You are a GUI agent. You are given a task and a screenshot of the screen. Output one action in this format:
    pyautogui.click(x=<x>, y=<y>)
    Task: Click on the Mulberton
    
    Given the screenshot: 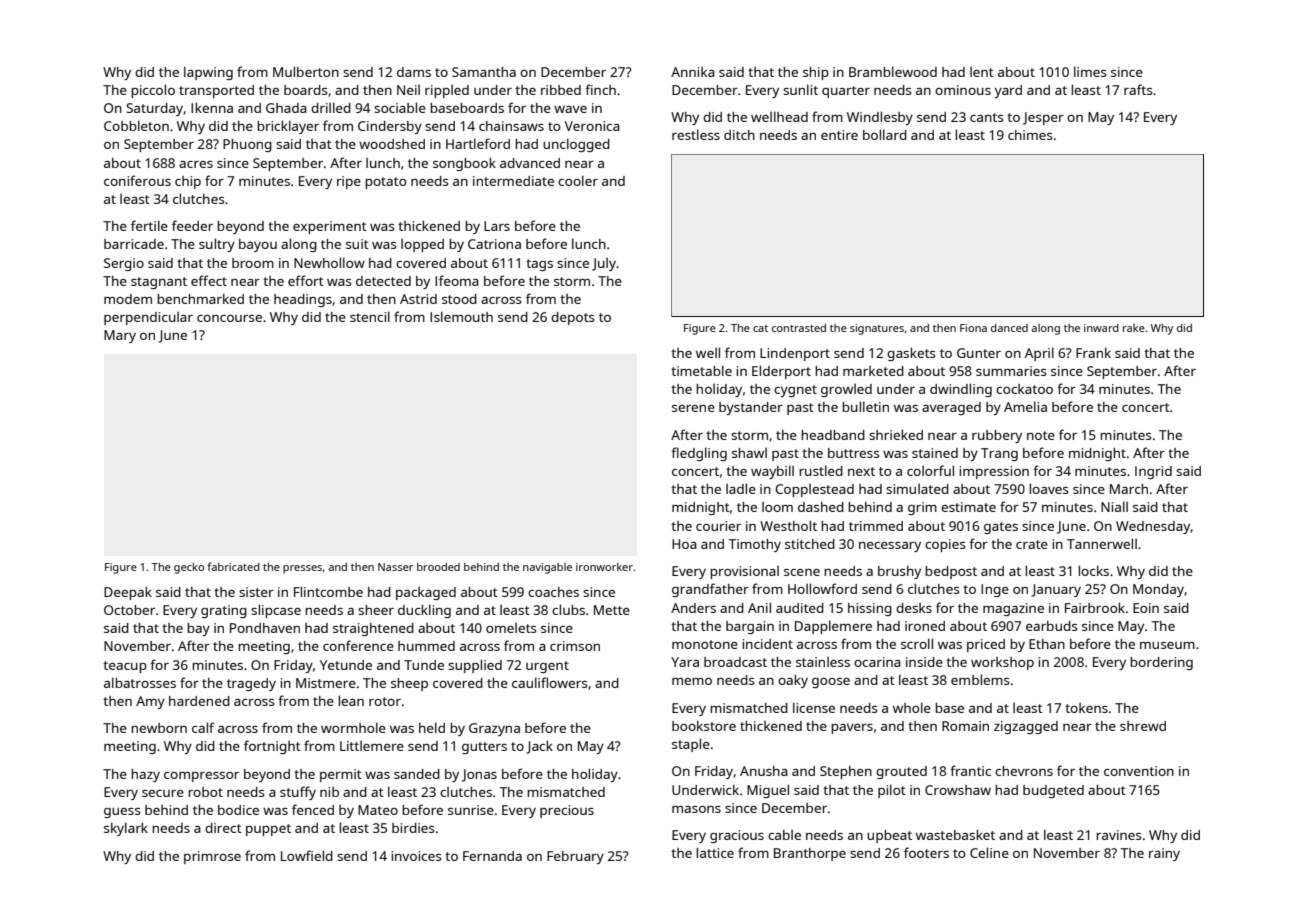 What is the action you would take?
    pyautogui.click(x=306, y=71)
